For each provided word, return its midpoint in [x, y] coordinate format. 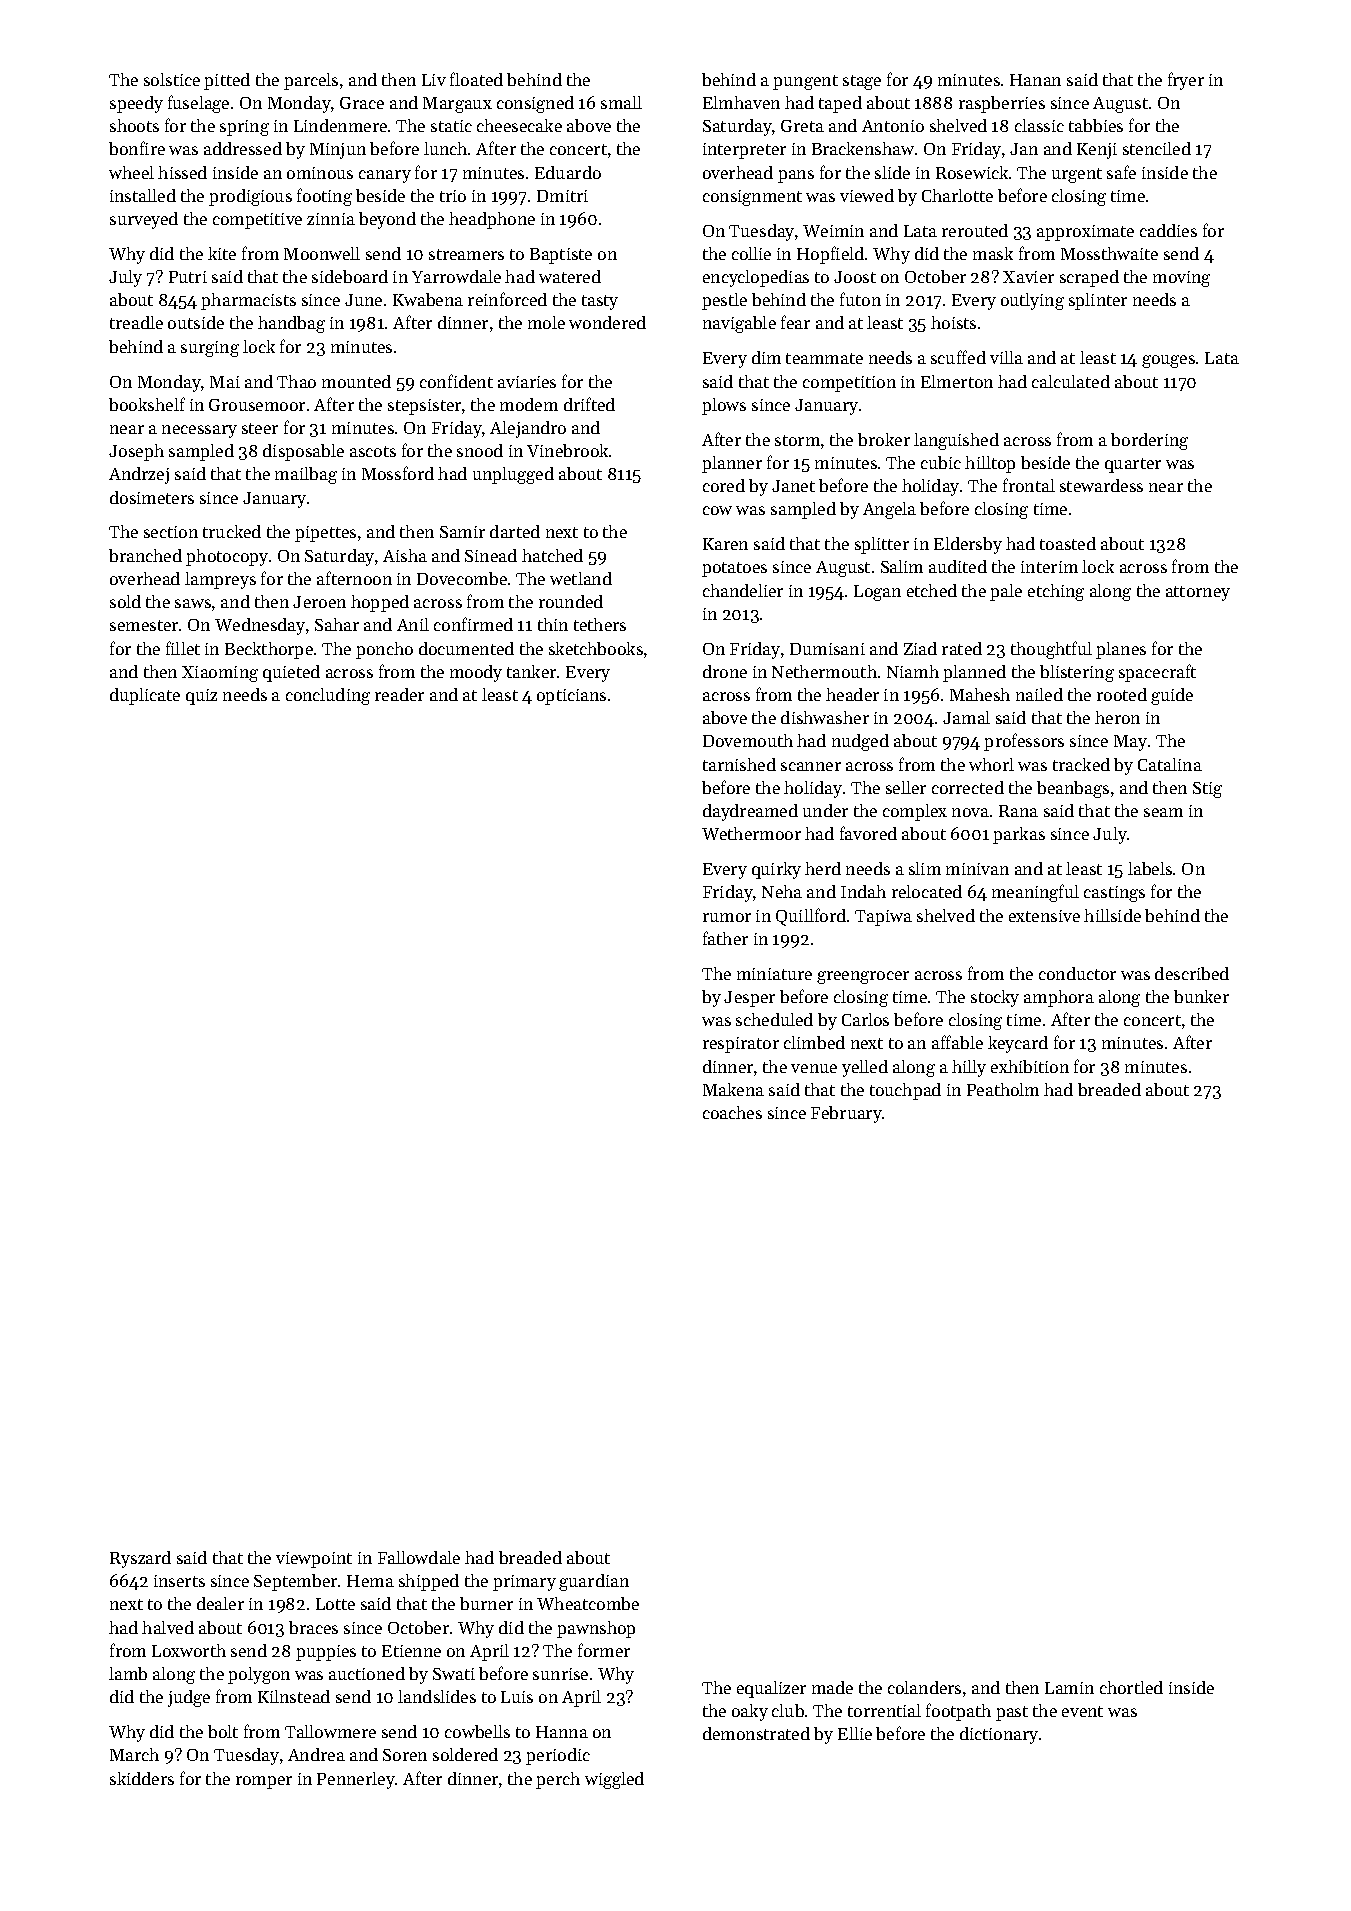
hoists [953, 322]
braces [313, 1627]
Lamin [1069, 1688]
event [1082, 1711]
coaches [732, 1112]
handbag [291, 324]
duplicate [145, 696]
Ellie [855, 1733]
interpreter [744, 151]
